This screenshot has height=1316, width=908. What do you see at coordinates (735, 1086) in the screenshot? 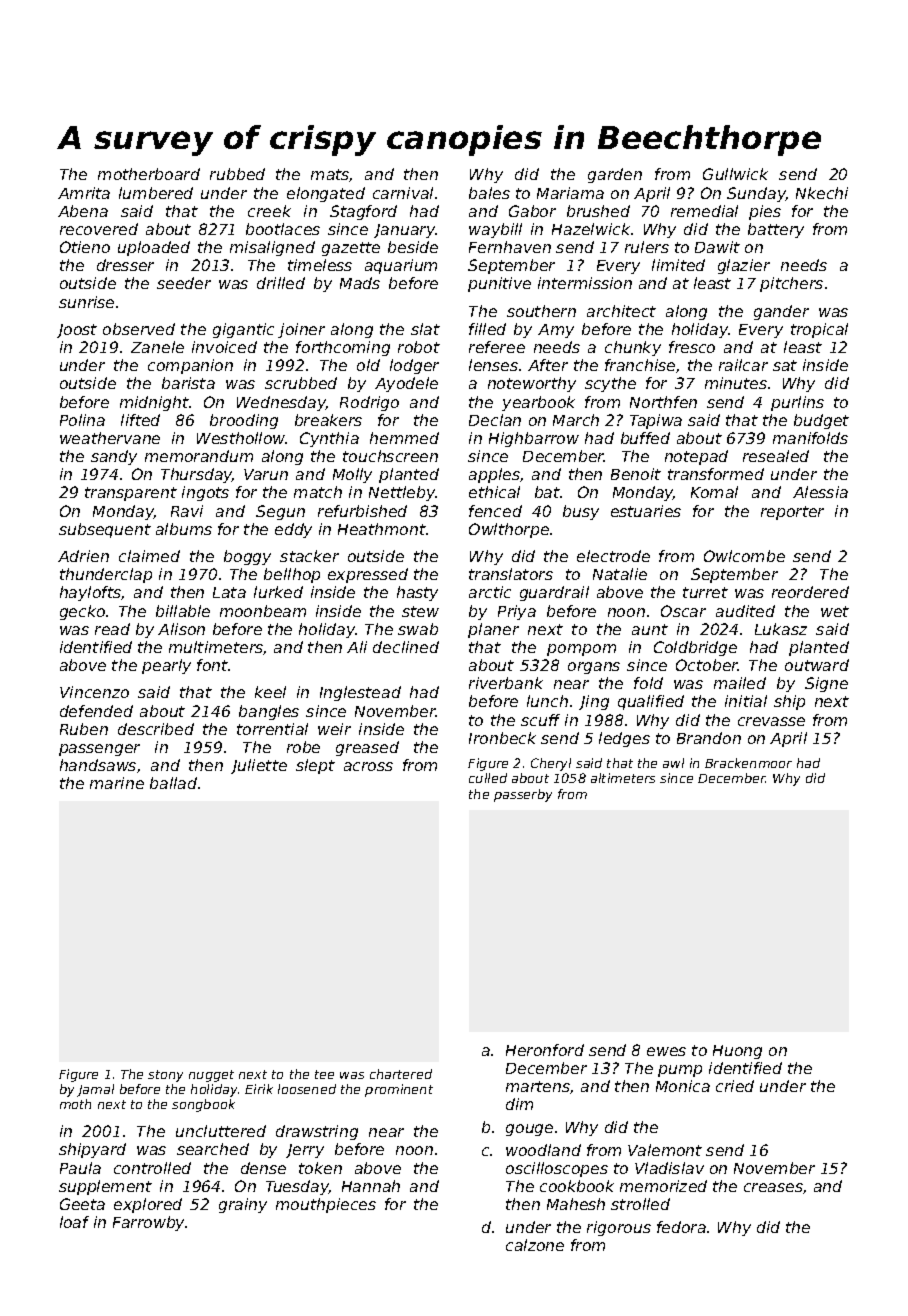
I see `cried` at bounding box center [735, 1086].
